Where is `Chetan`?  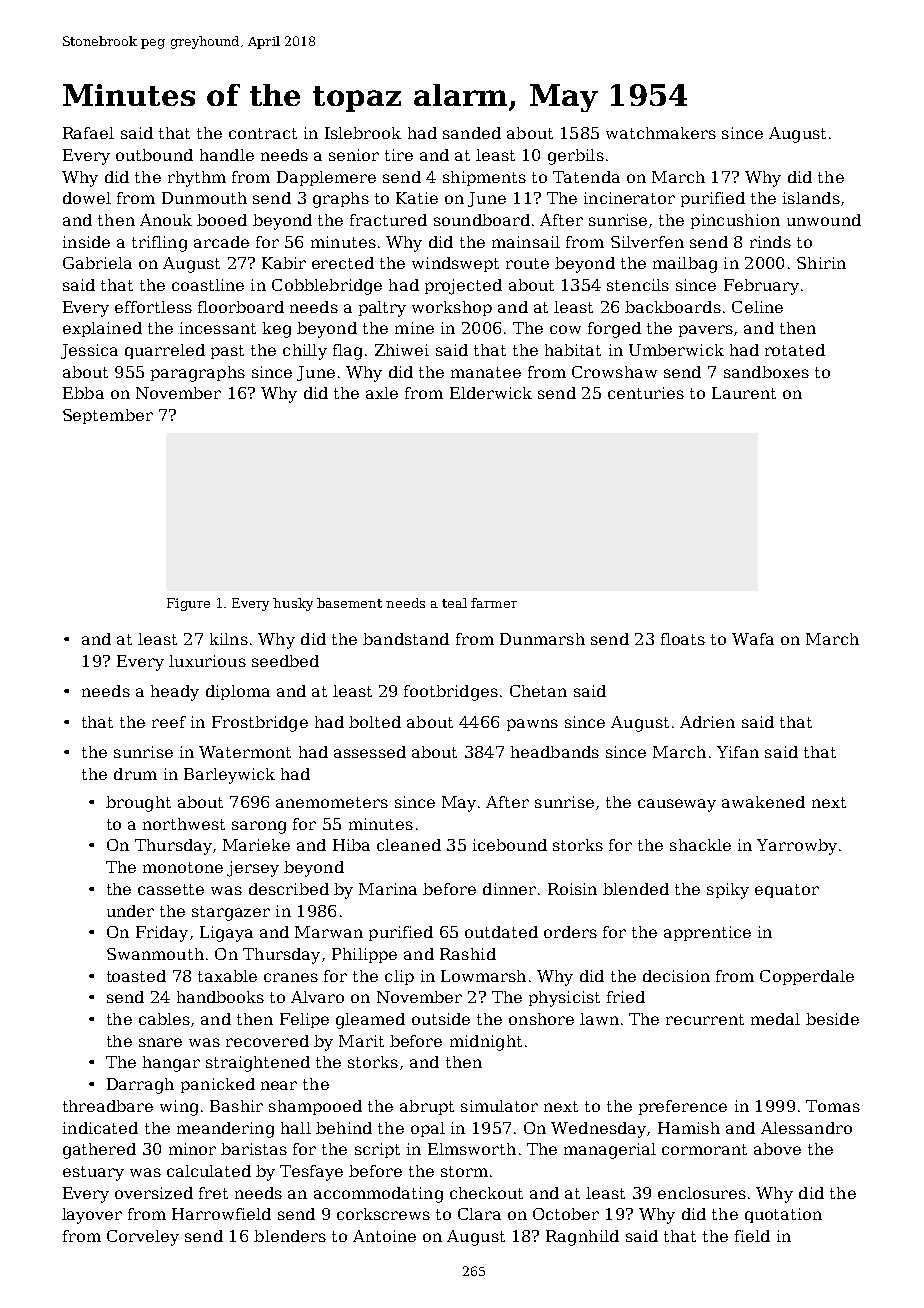 Chetan is located at coordinates (538, 691).
